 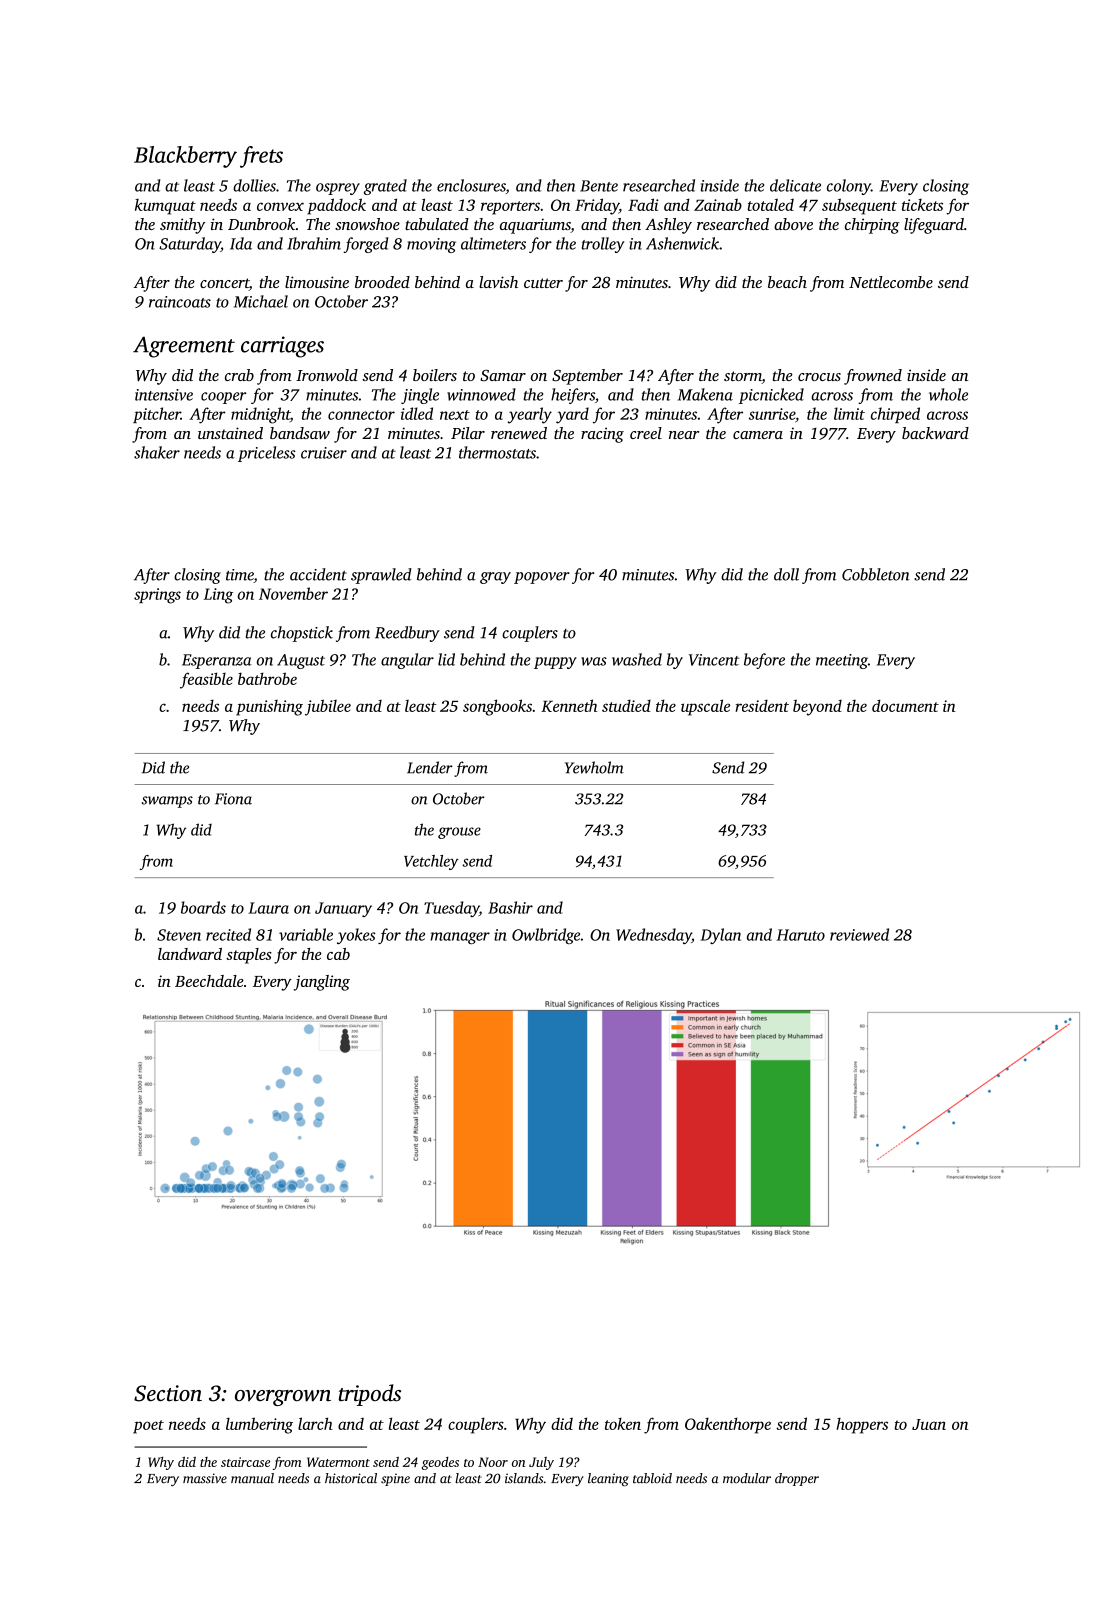 I want to click on kumquat, so click(x=165, y=207).
